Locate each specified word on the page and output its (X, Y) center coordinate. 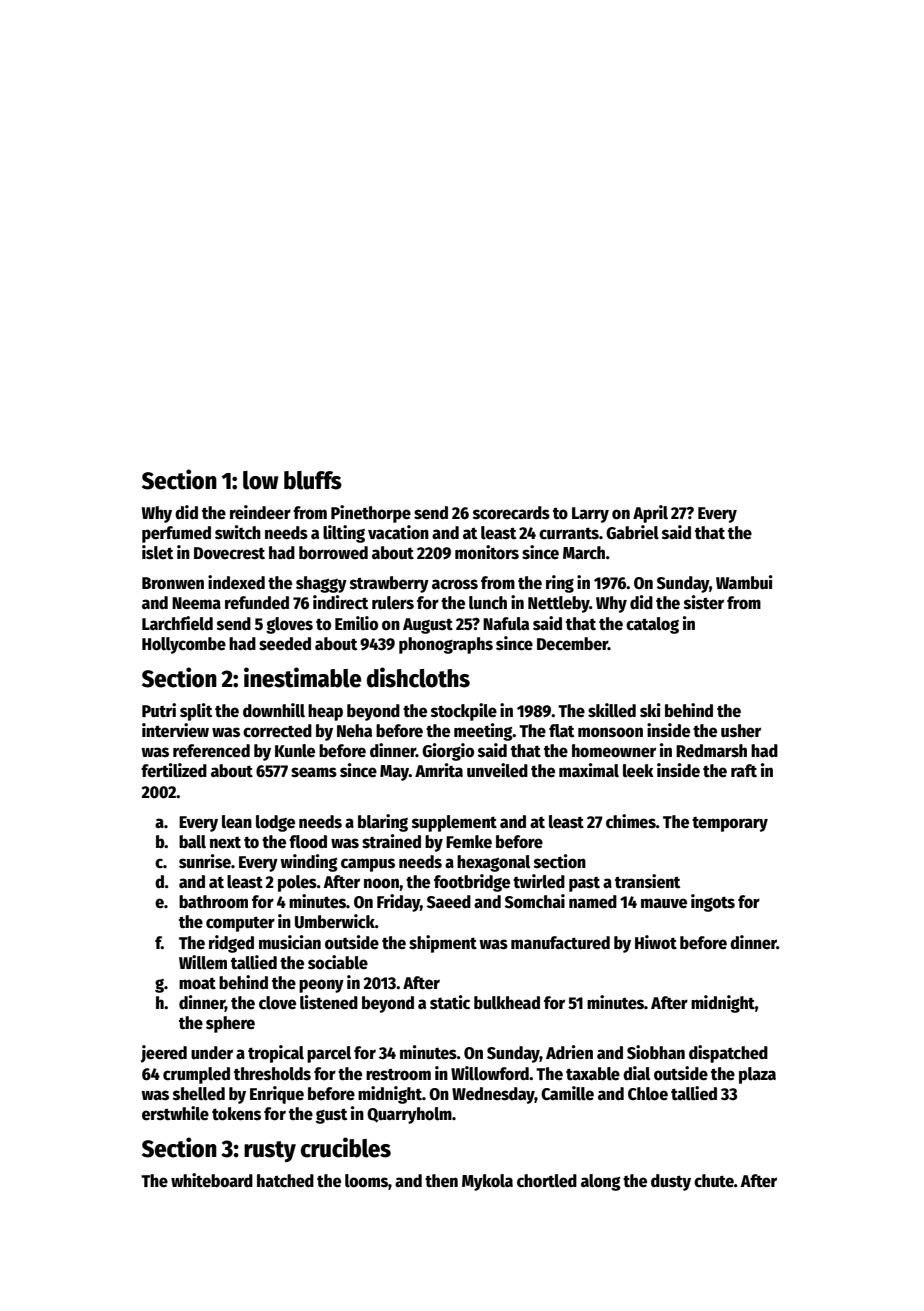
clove (277, 1003)
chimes (631, 821)
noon (381, 883)
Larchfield (177, 623)
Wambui (744, 582)
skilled (612, 710)
